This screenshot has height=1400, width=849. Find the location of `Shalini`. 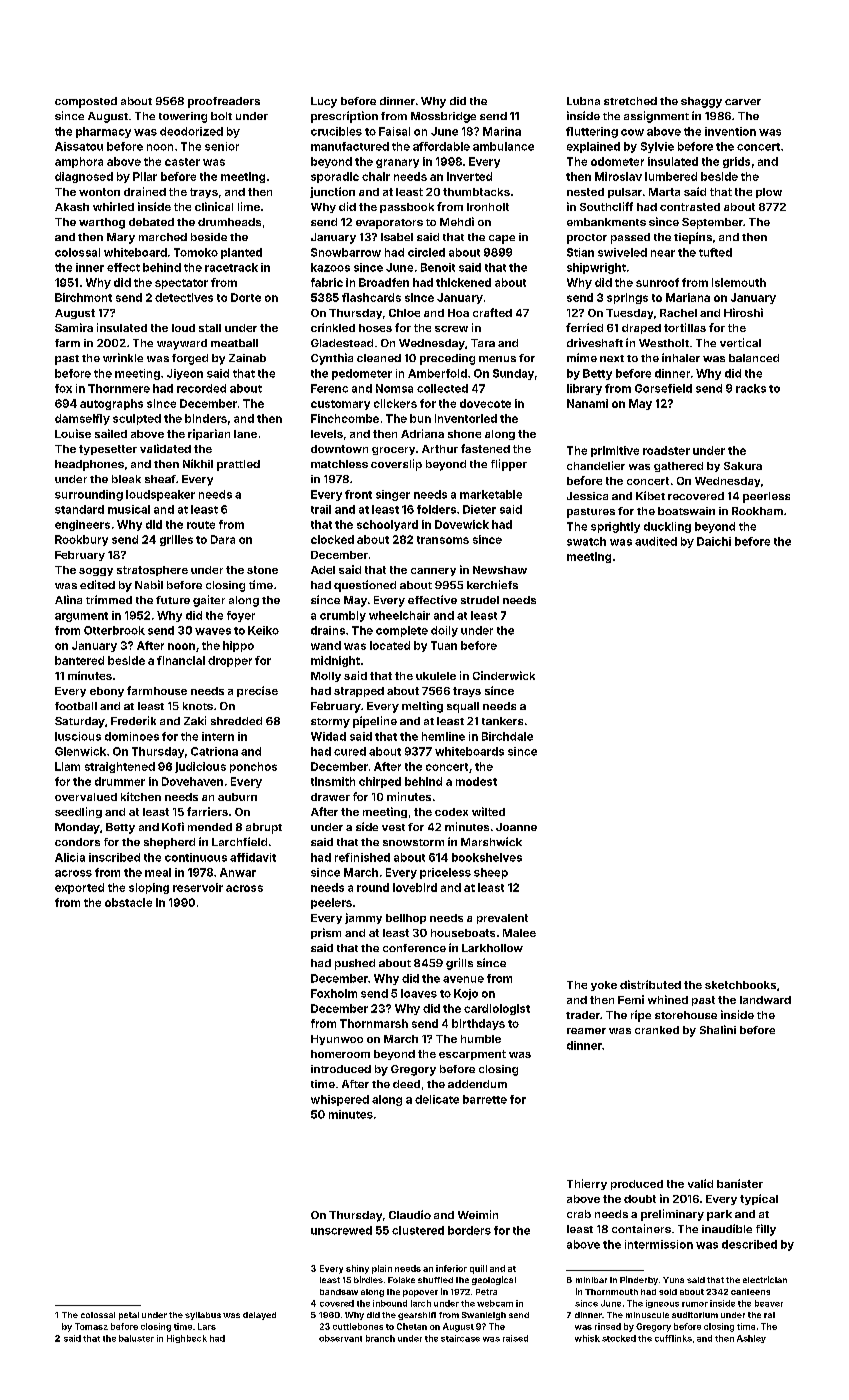

Shalini is located at coordinates (718, 1029).
